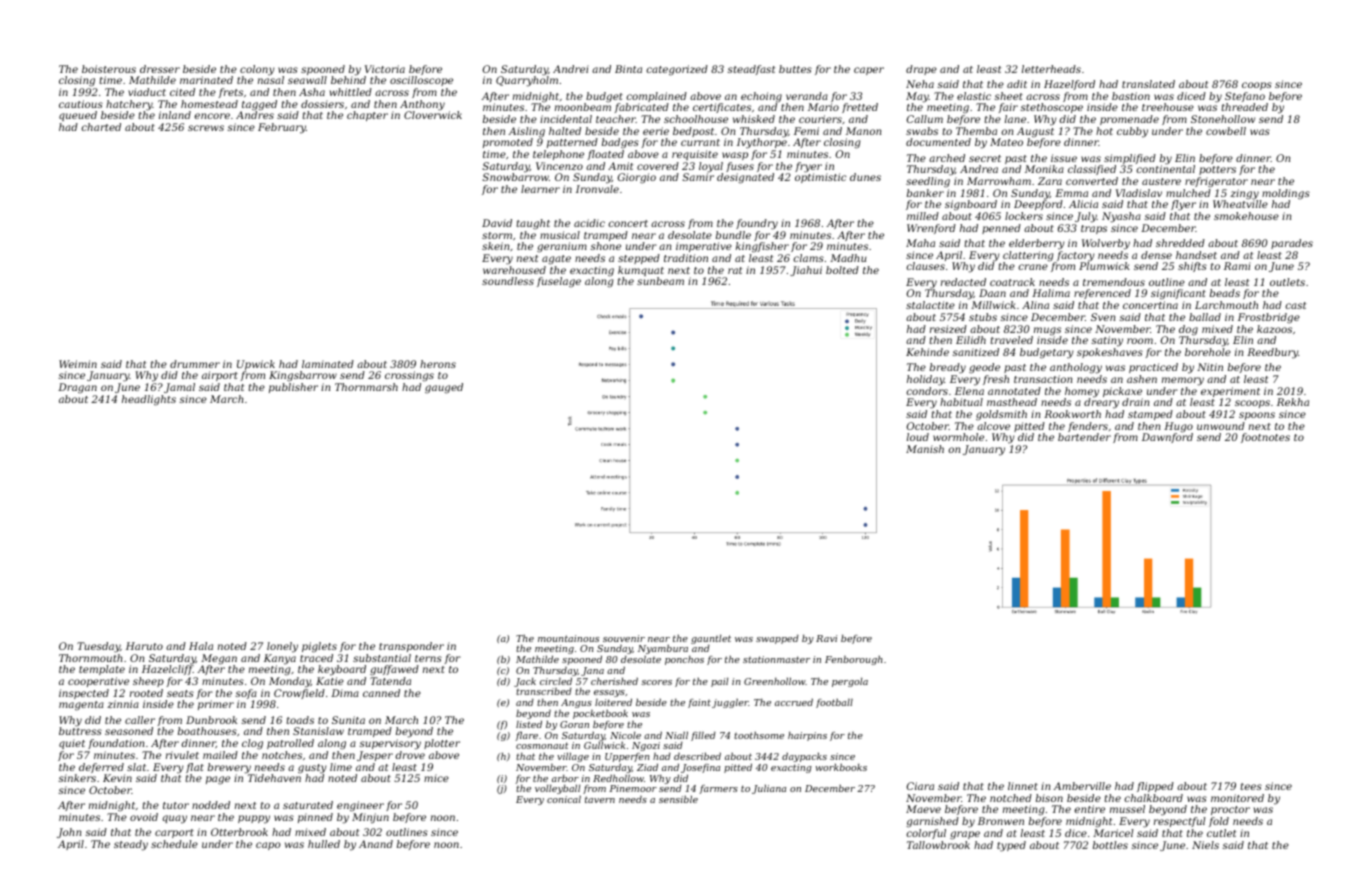  Describe the element at coordinates (571, 69) in the screenshot. I see `Andrei` at that location.
